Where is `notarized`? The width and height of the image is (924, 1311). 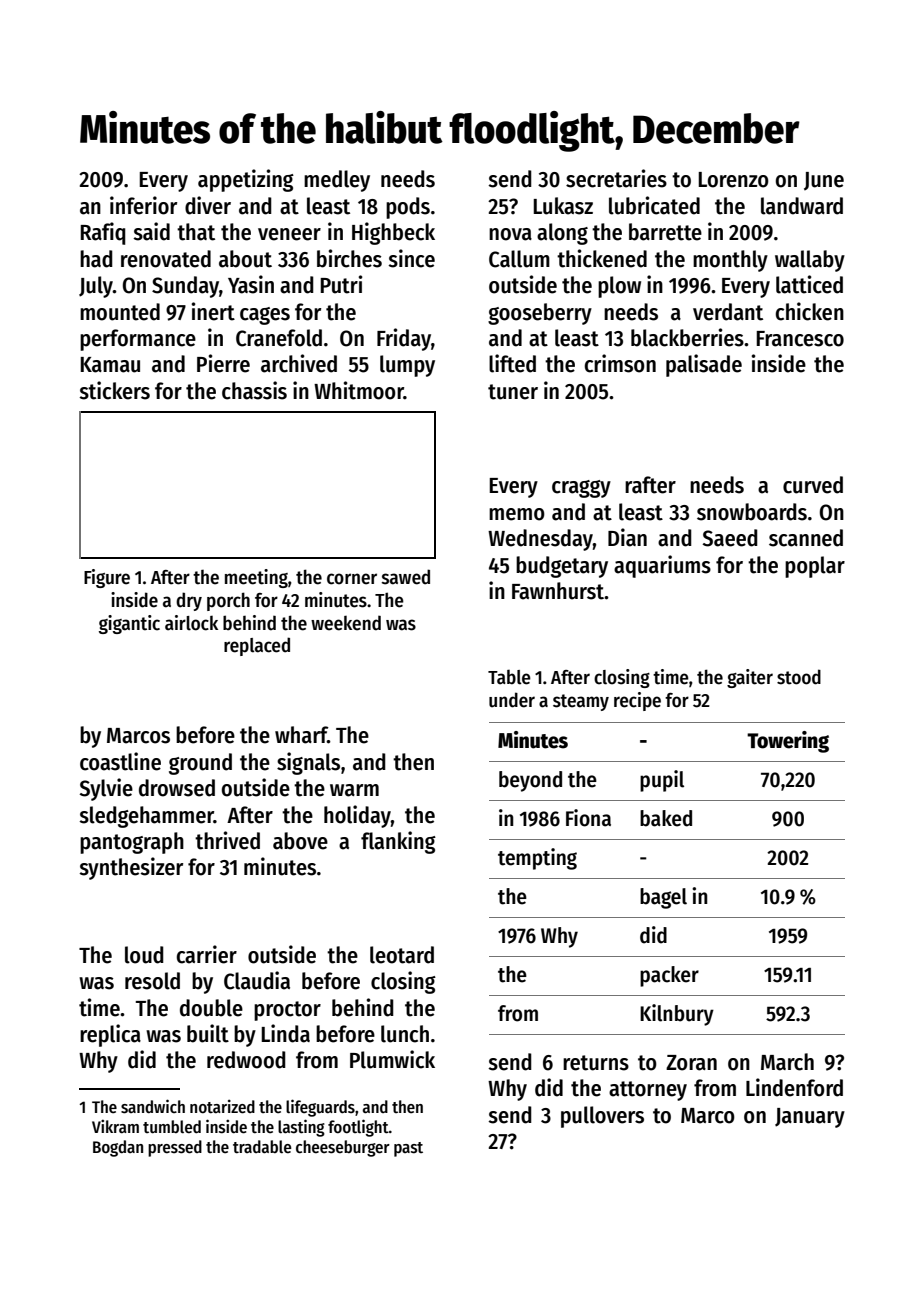 notarized is located at coordinates (222, 1106).
